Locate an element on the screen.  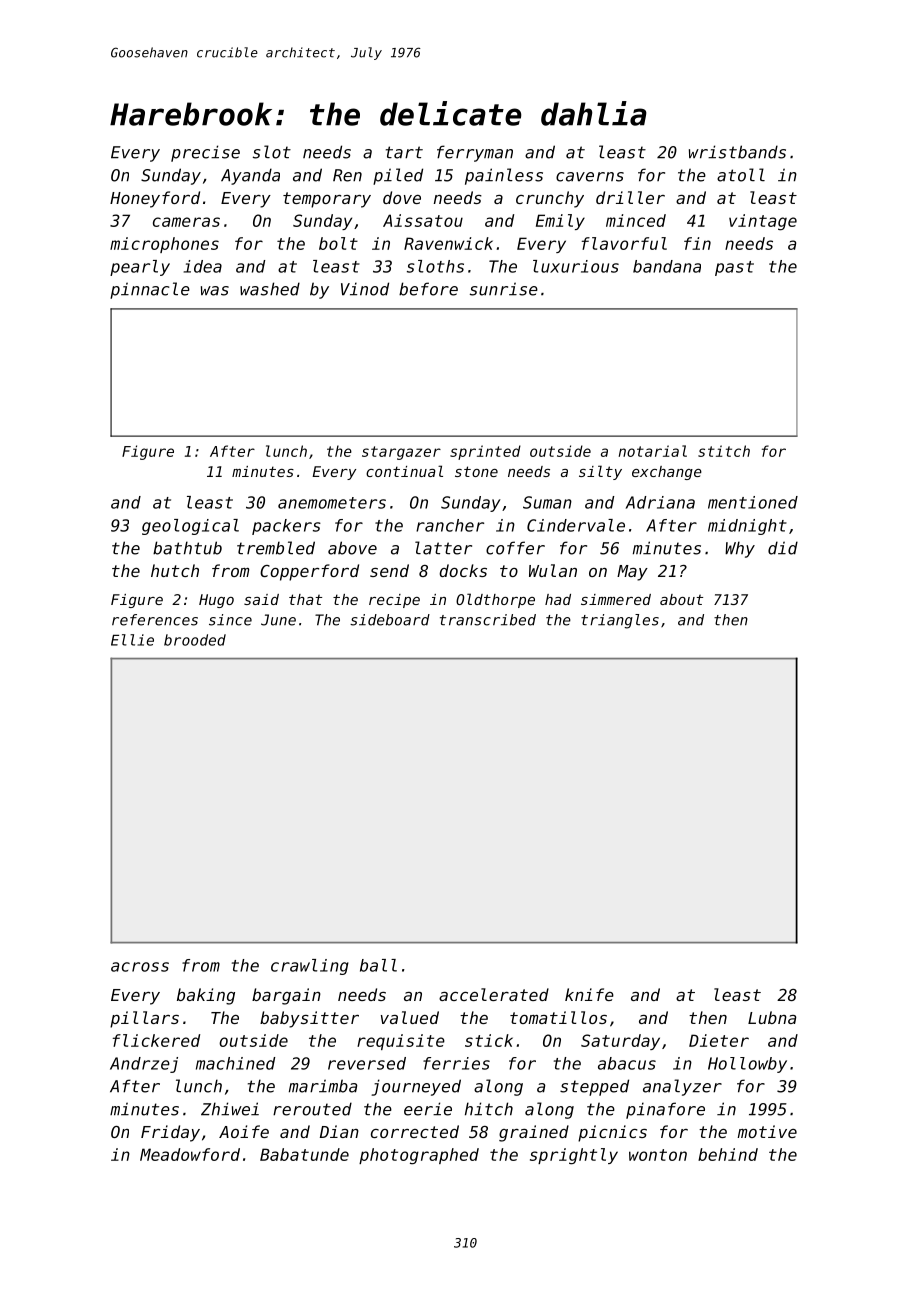
accelerated is located at coordinates (494, 994).
